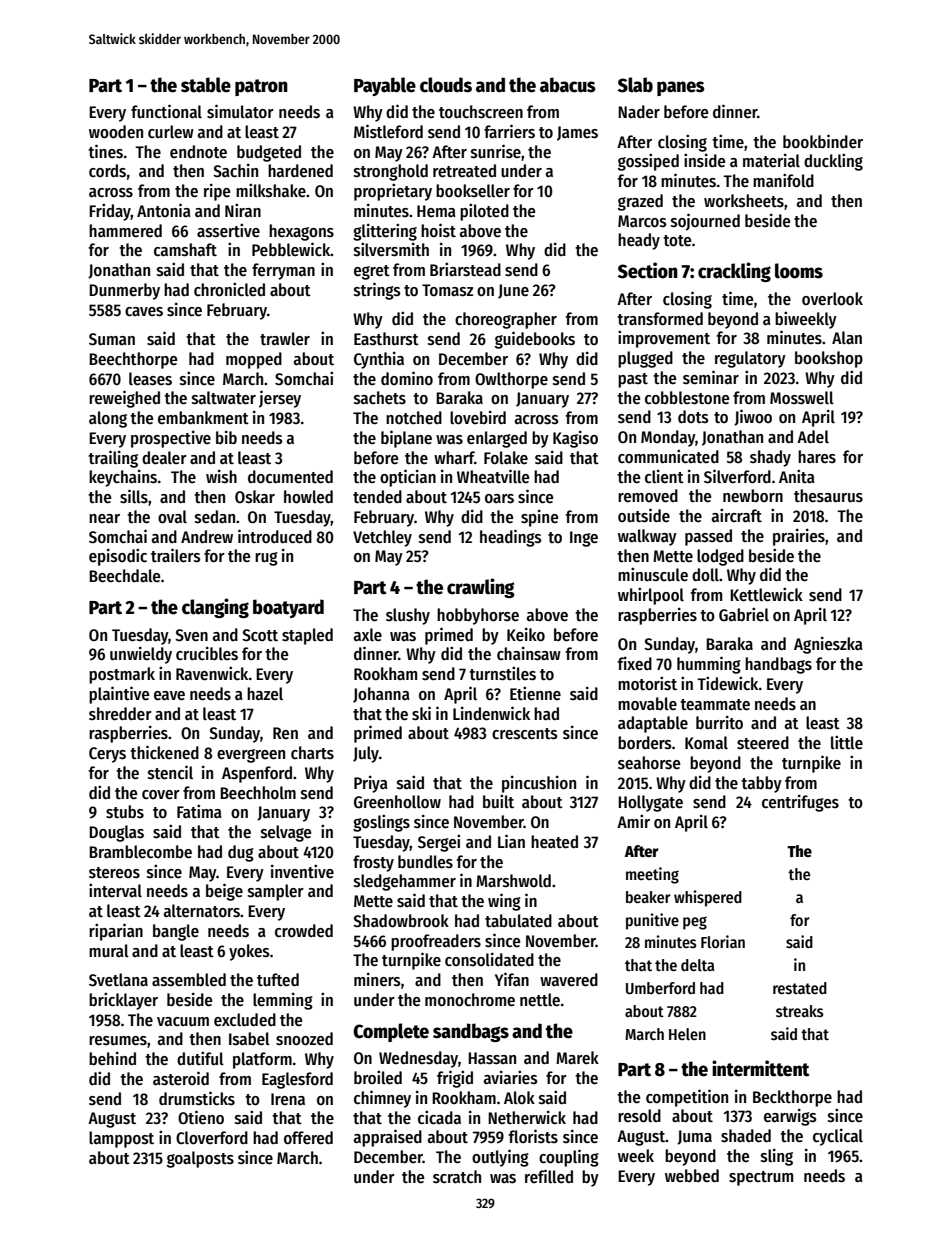 The width and height of the screenshot is (952, 1233). What do you see at coordinates (120, 714) in the screenshot?
I see `shredder` at bounding box center [120, 714].
